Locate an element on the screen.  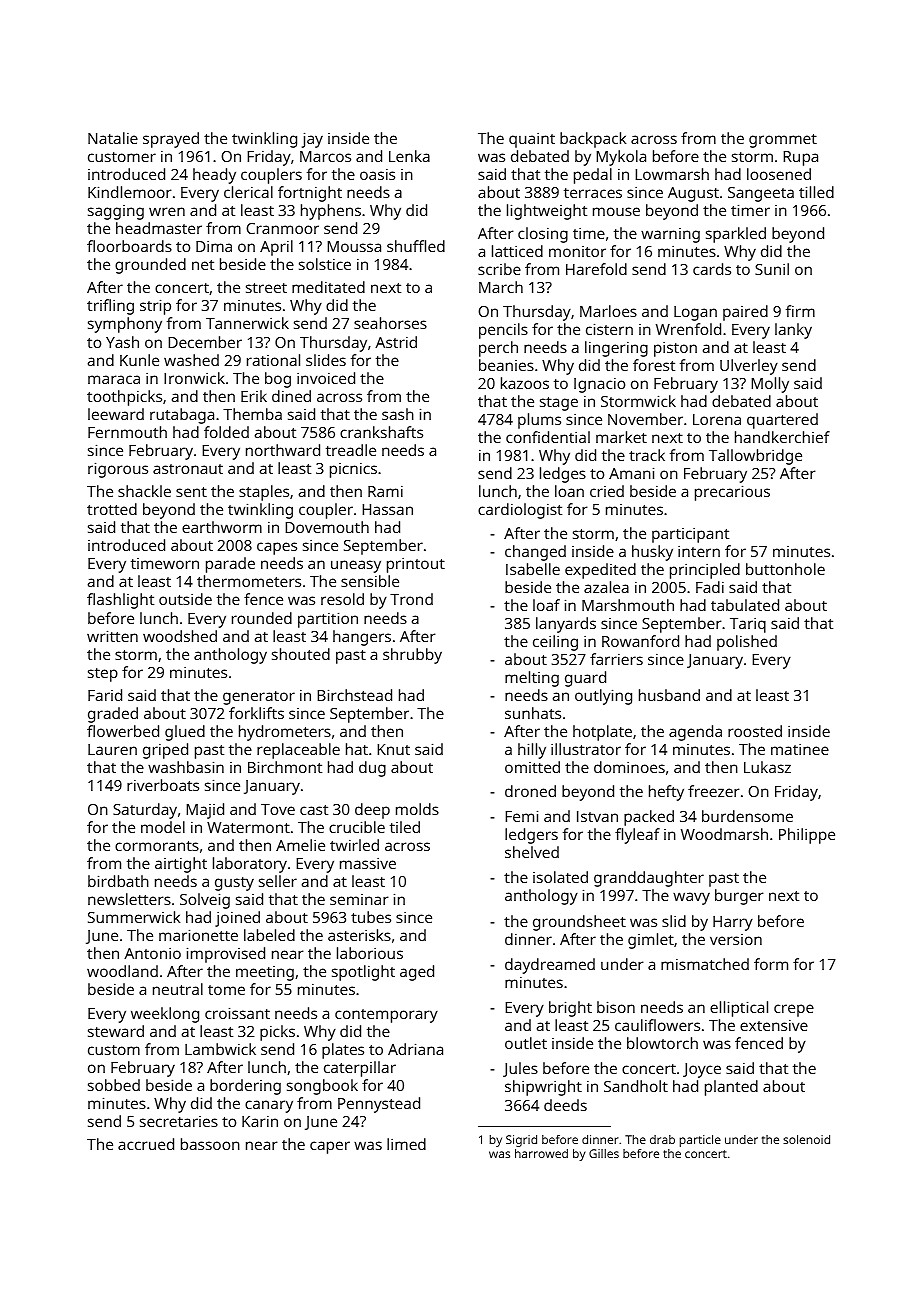
Jules is located at coordinates (520, 1069).
